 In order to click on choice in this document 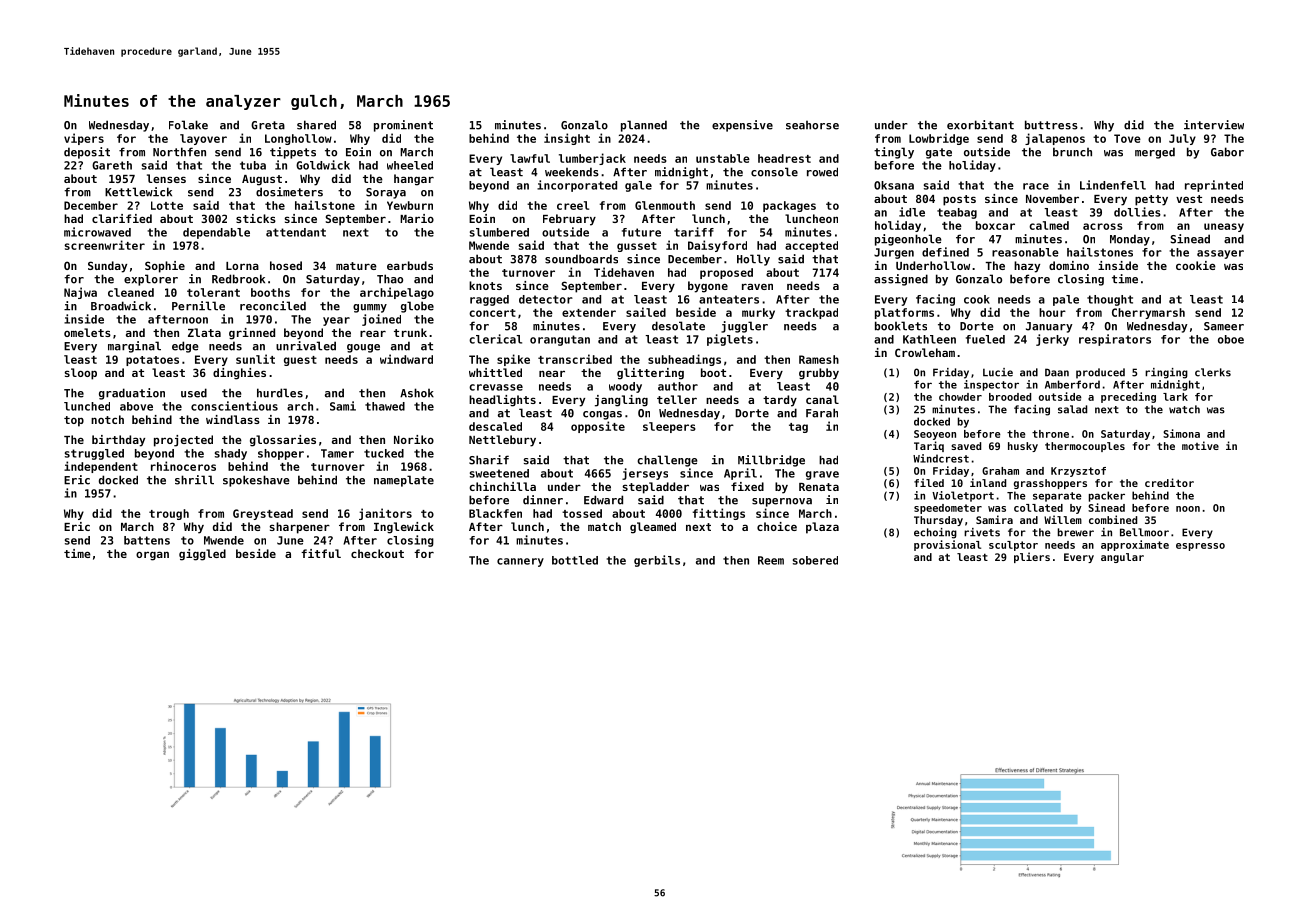, I will do `click(777, 526)`.
